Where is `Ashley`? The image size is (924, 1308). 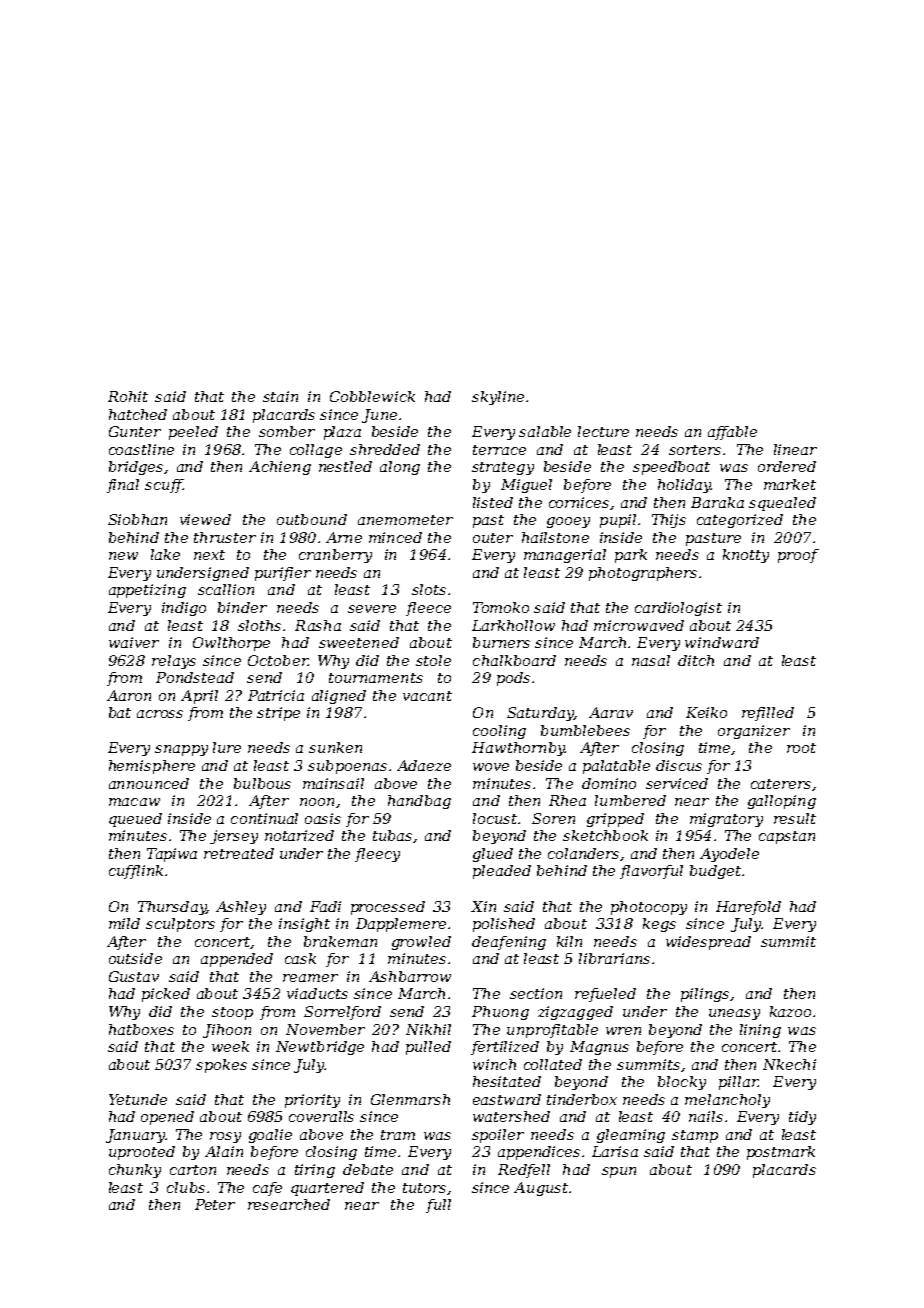
Ashley is located at coordinates (241, 908).
